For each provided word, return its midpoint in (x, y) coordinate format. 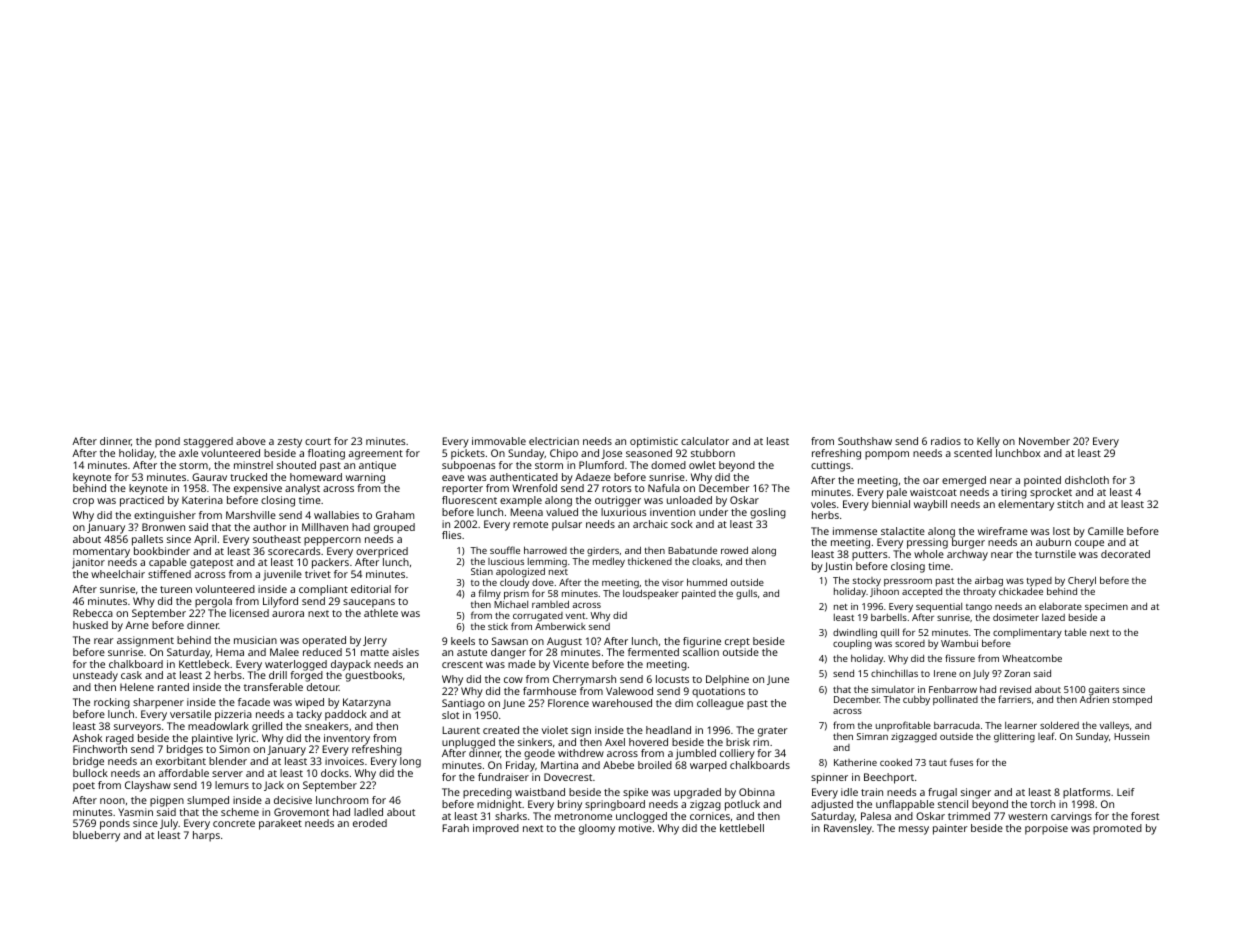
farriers (1014, 699)
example (521, 501)
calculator (705, 441)
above (251, 441)
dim (684, 703)
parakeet (280, 824)
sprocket (1051, 493)
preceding (487, 793)
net (841, 607)
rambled (550, 604)
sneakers (327, 726)
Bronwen (163, 527)
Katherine (855, 762)
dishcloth (1087, 480)
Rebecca (93, 613)
